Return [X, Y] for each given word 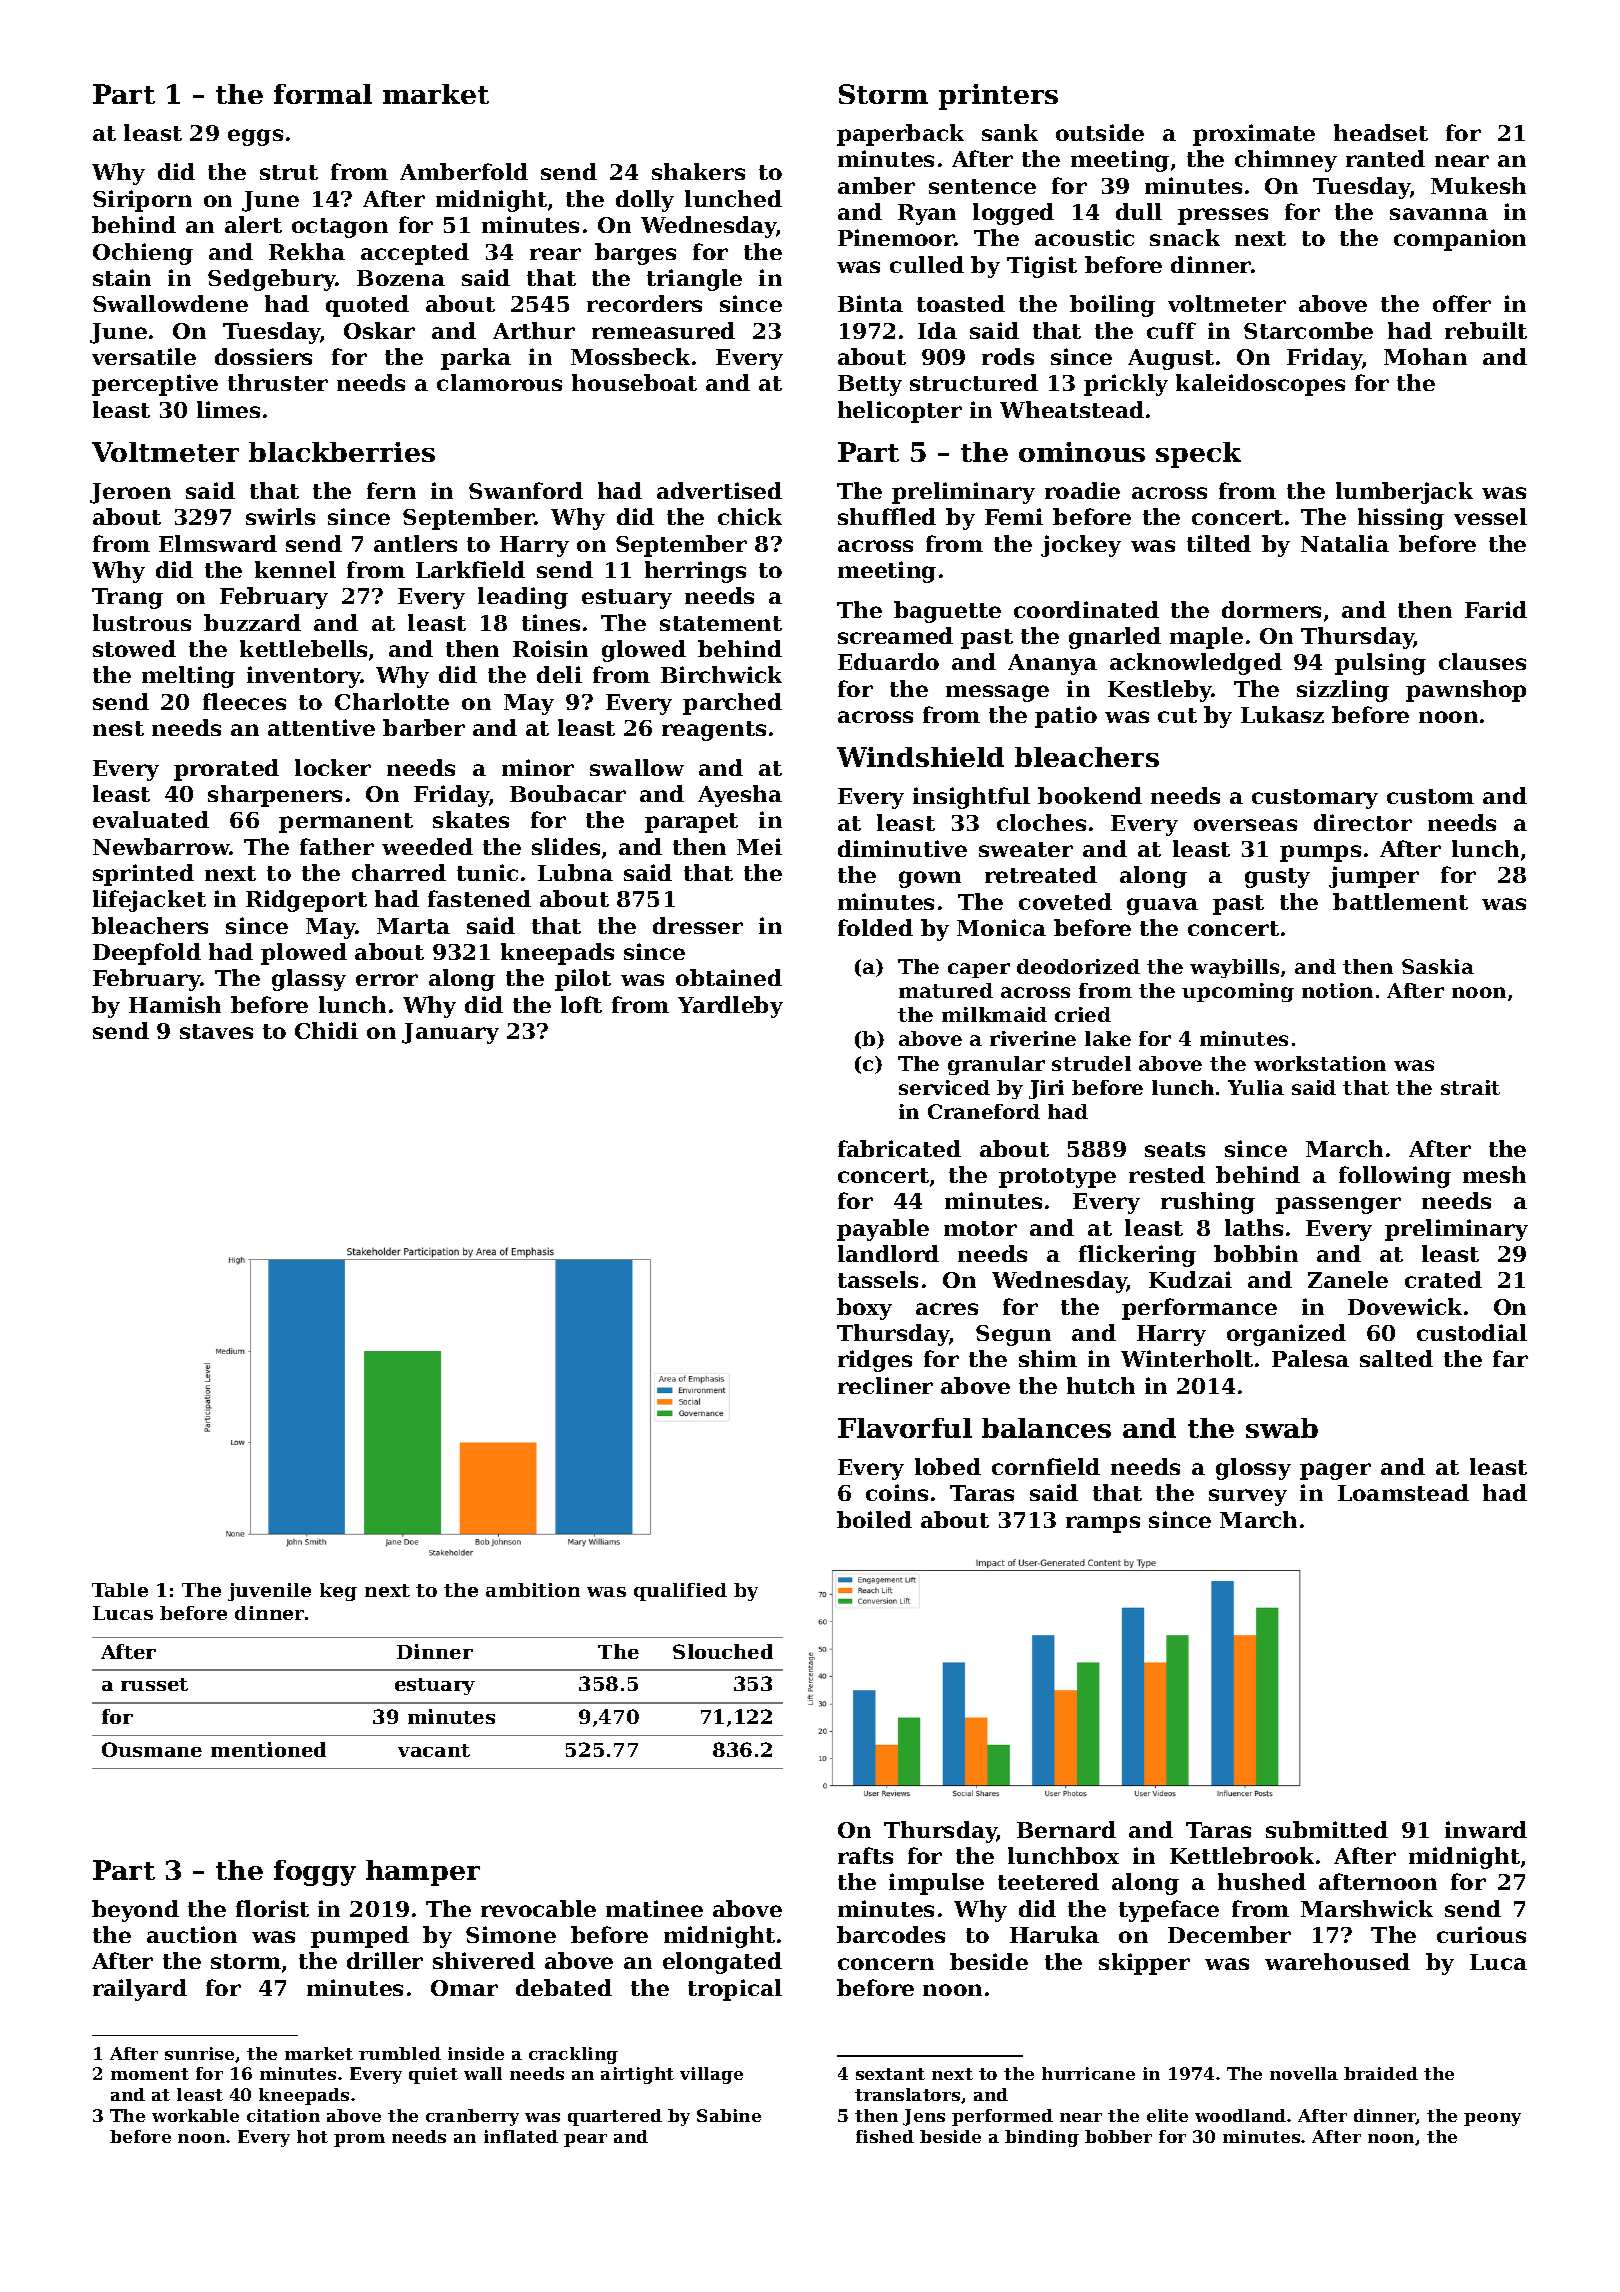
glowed [644, 651]
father [337, 846]
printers [998, 97]
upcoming [1238, 992]
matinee [654, 1908]
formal [323, 94]
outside [1100, 132]
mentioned [268, 1749]
